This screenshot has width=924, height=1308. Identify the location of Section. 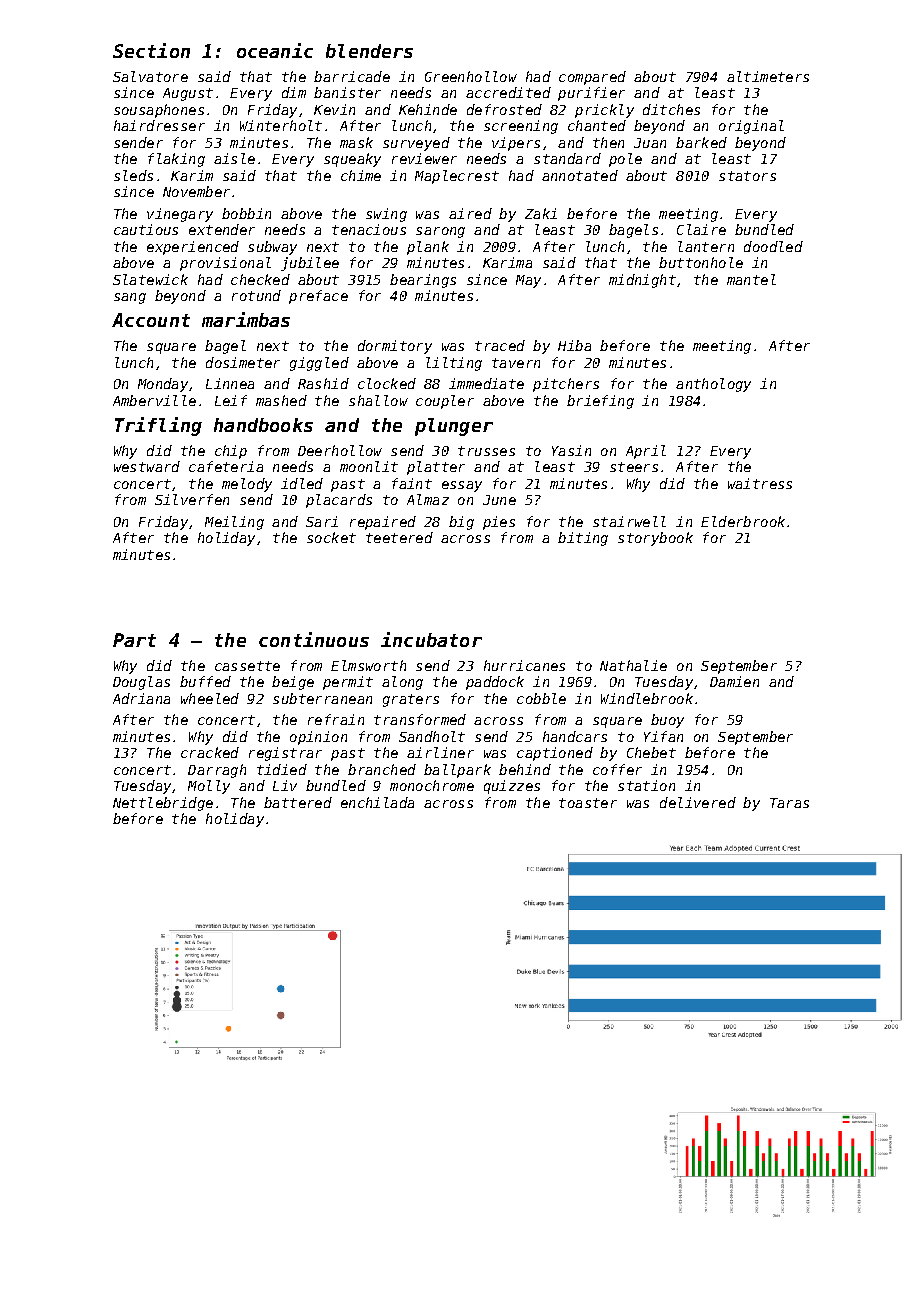
(151, 50).
